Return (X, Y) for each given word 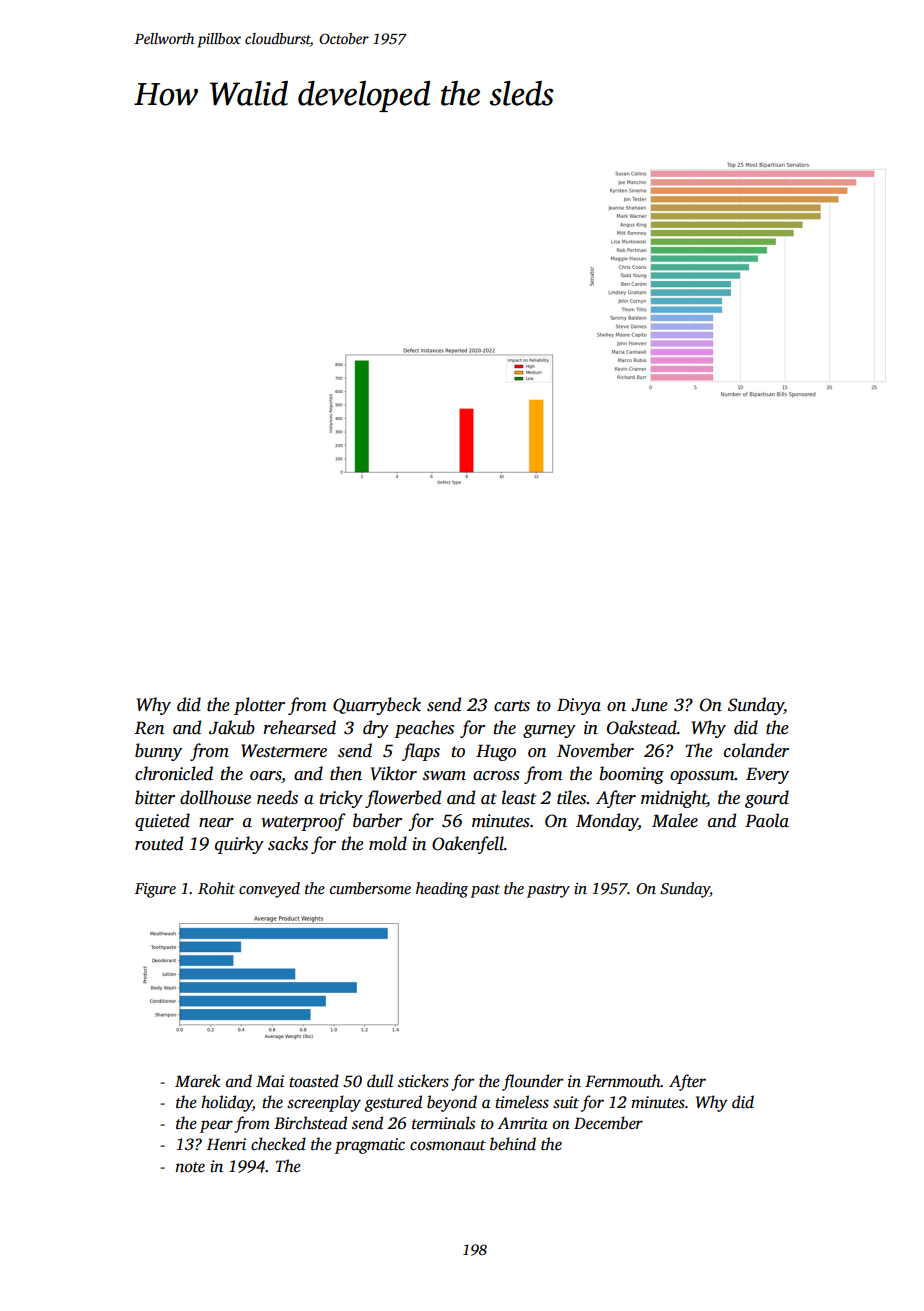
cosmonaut (448, 1145)
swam (444, 776)
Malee (675, 820)
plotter (259, 706)
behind (513, 1144)
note (190, 1167)
